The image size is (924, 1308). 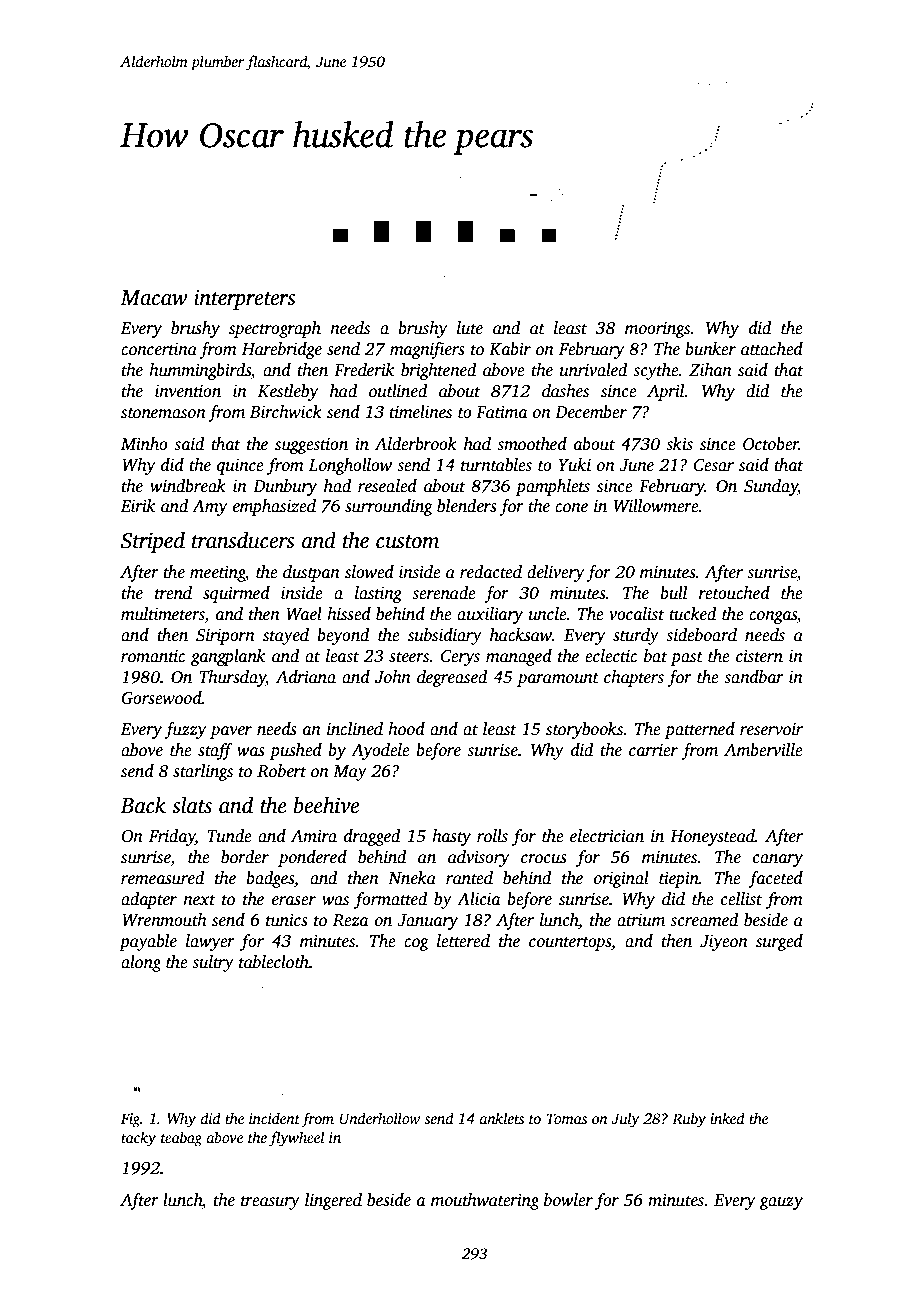 What do you see at coordinates (245, 300) in the screenshot?
I see `interpreters` at bounding box center [245, 300].
